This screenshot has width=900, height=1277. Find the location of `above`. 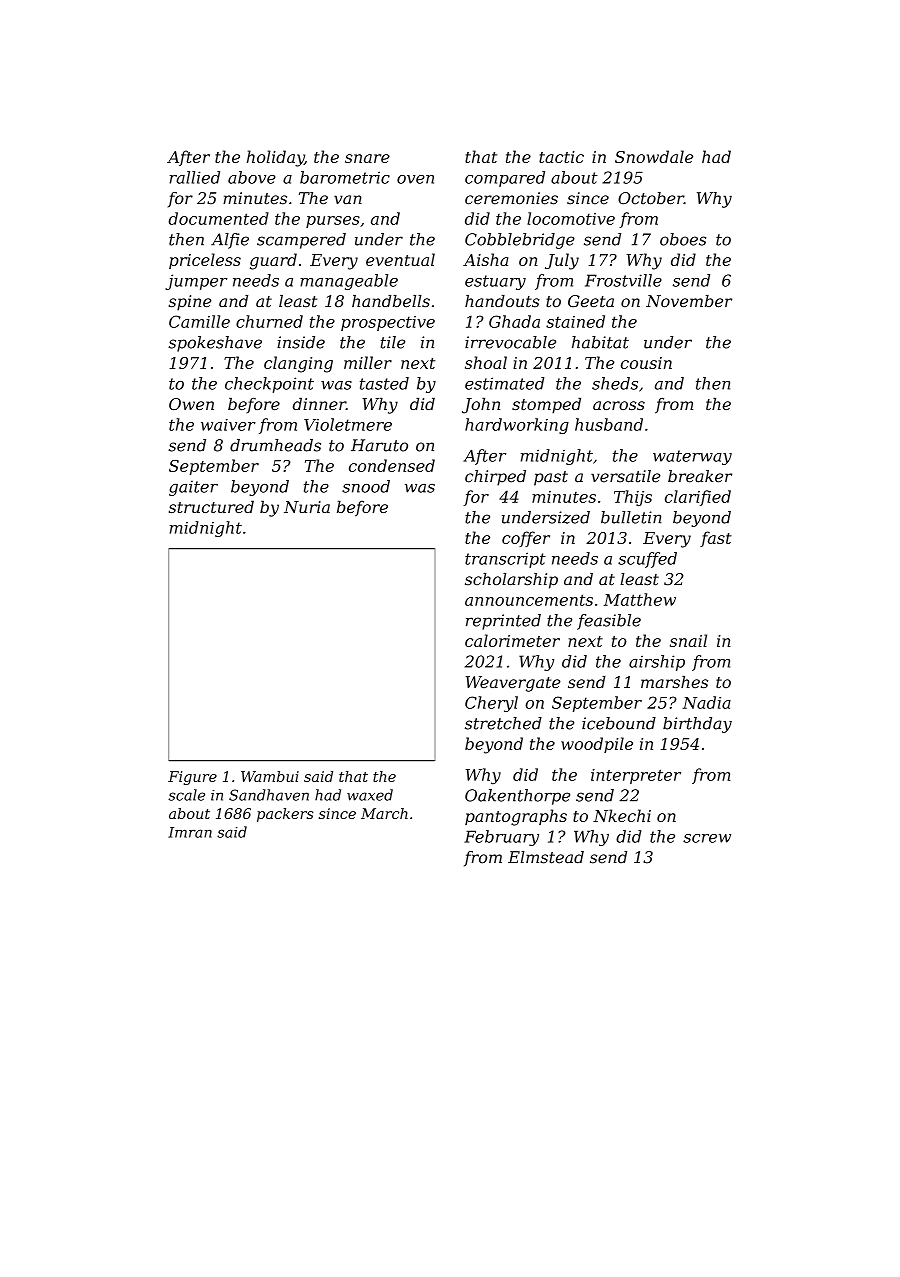

above is located at coordinates (252, 177).
